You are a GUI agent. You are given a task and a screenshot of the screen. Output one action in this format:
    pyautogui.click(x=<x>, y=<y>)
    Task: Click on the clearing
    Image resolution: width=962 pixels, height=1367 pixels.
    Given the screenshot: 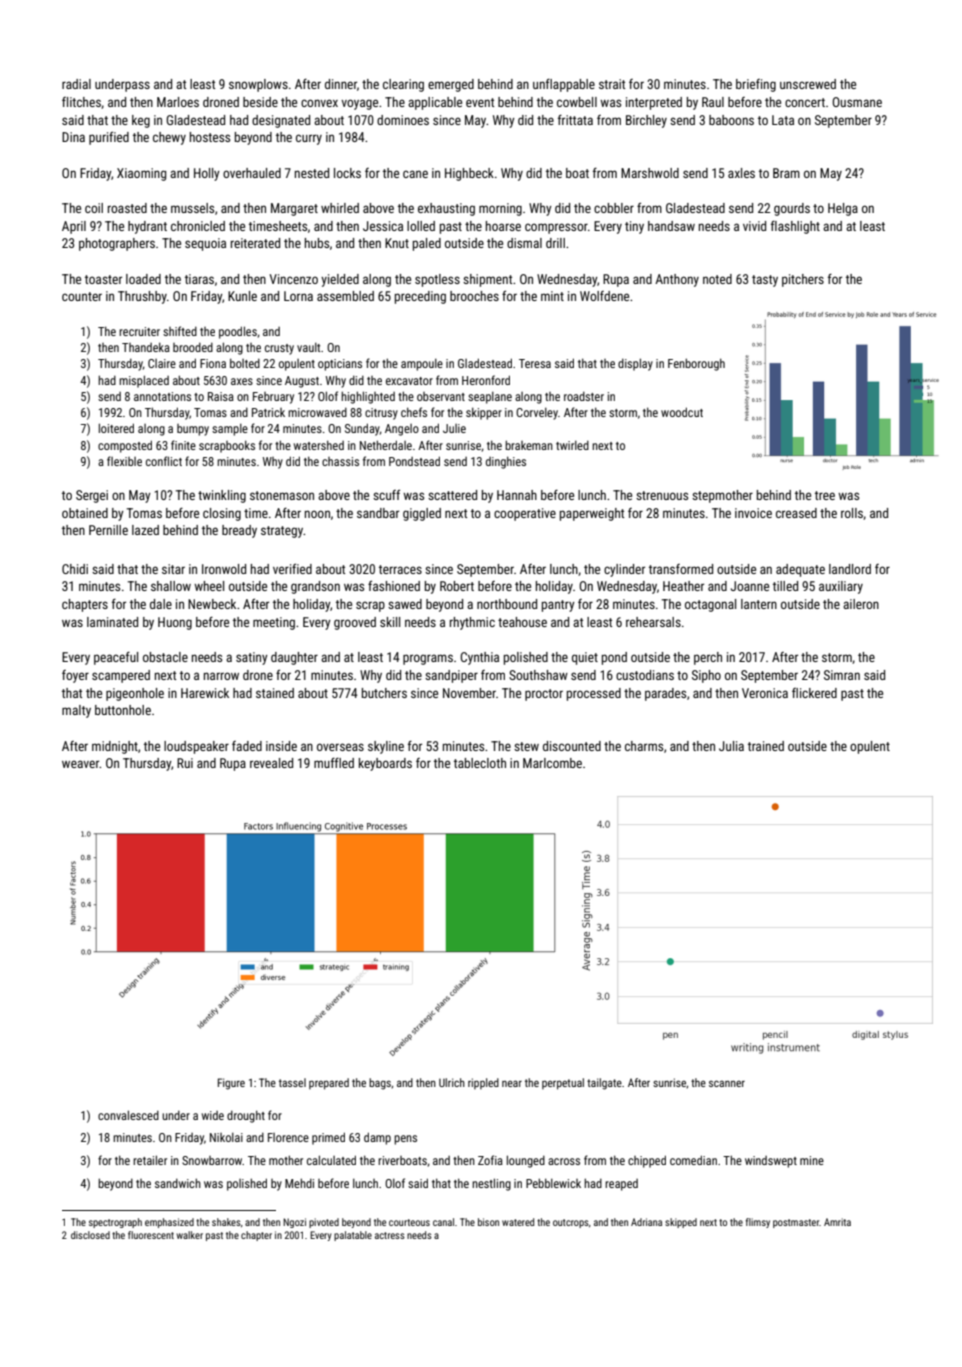 What is the action you would take?
    pyautogui.click(x=403, y=85)
